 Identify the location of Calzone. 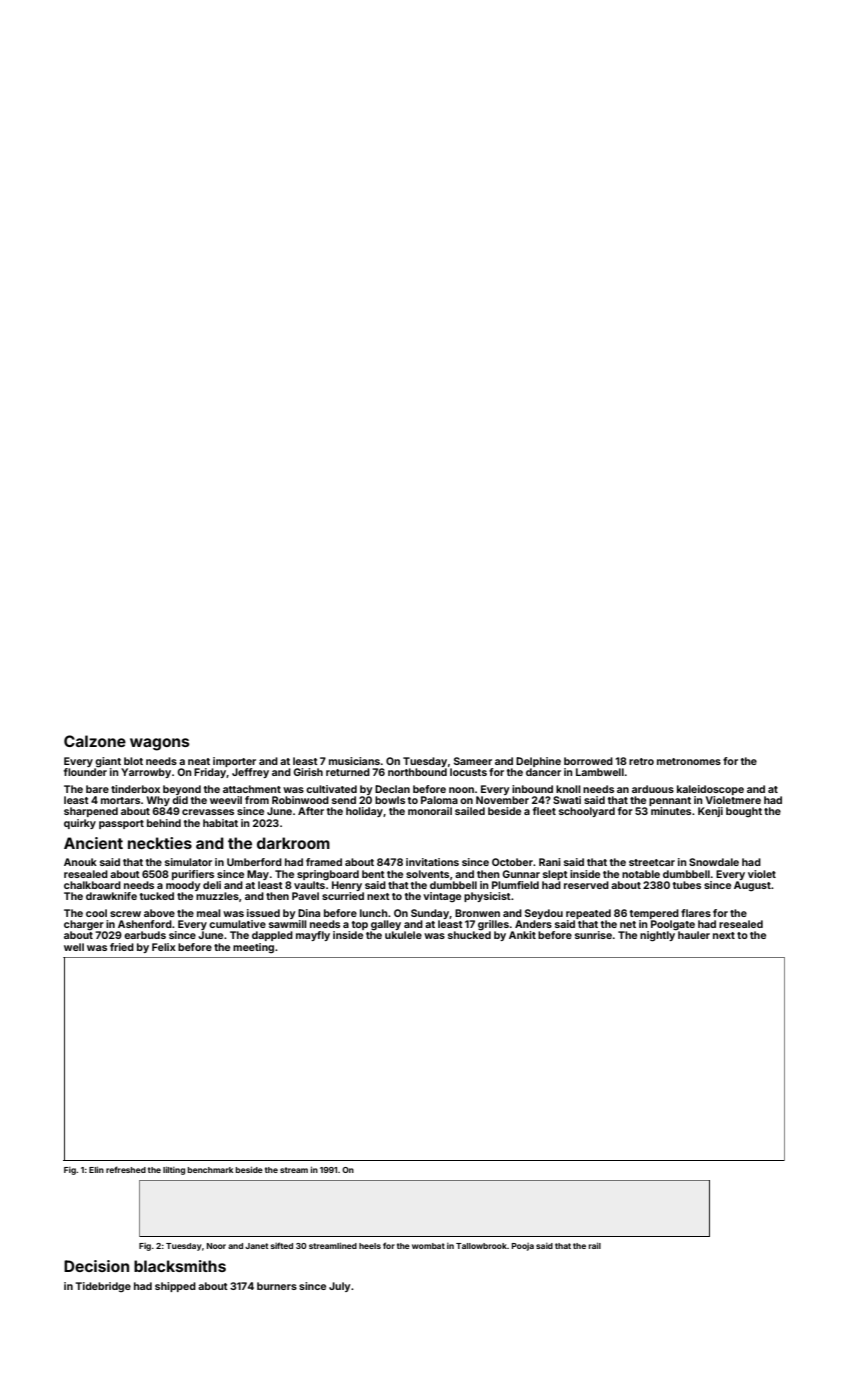
(95, 741).
